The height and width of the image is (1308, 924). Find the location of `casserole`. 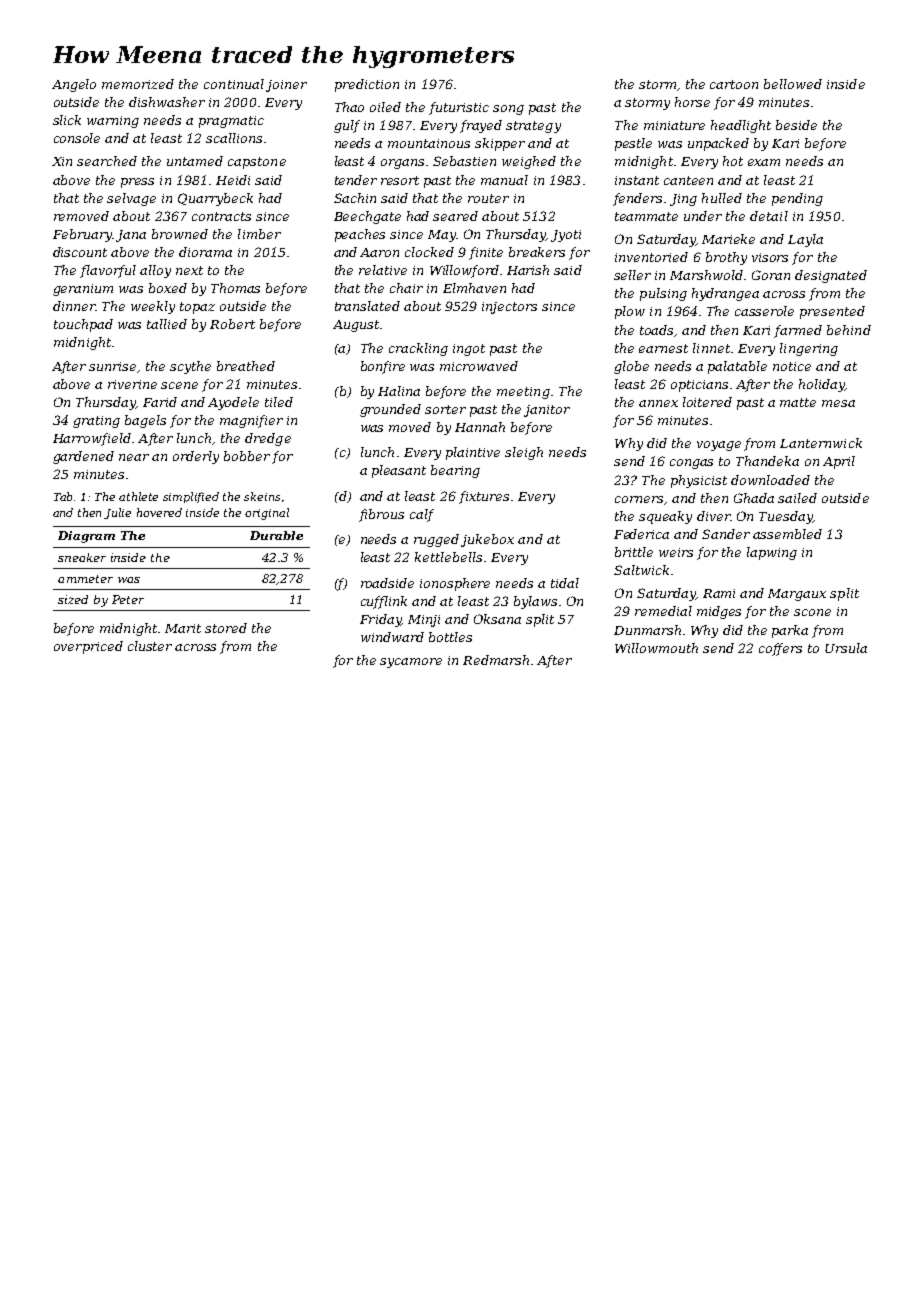

casserole is located at coordinates (764, 311).
